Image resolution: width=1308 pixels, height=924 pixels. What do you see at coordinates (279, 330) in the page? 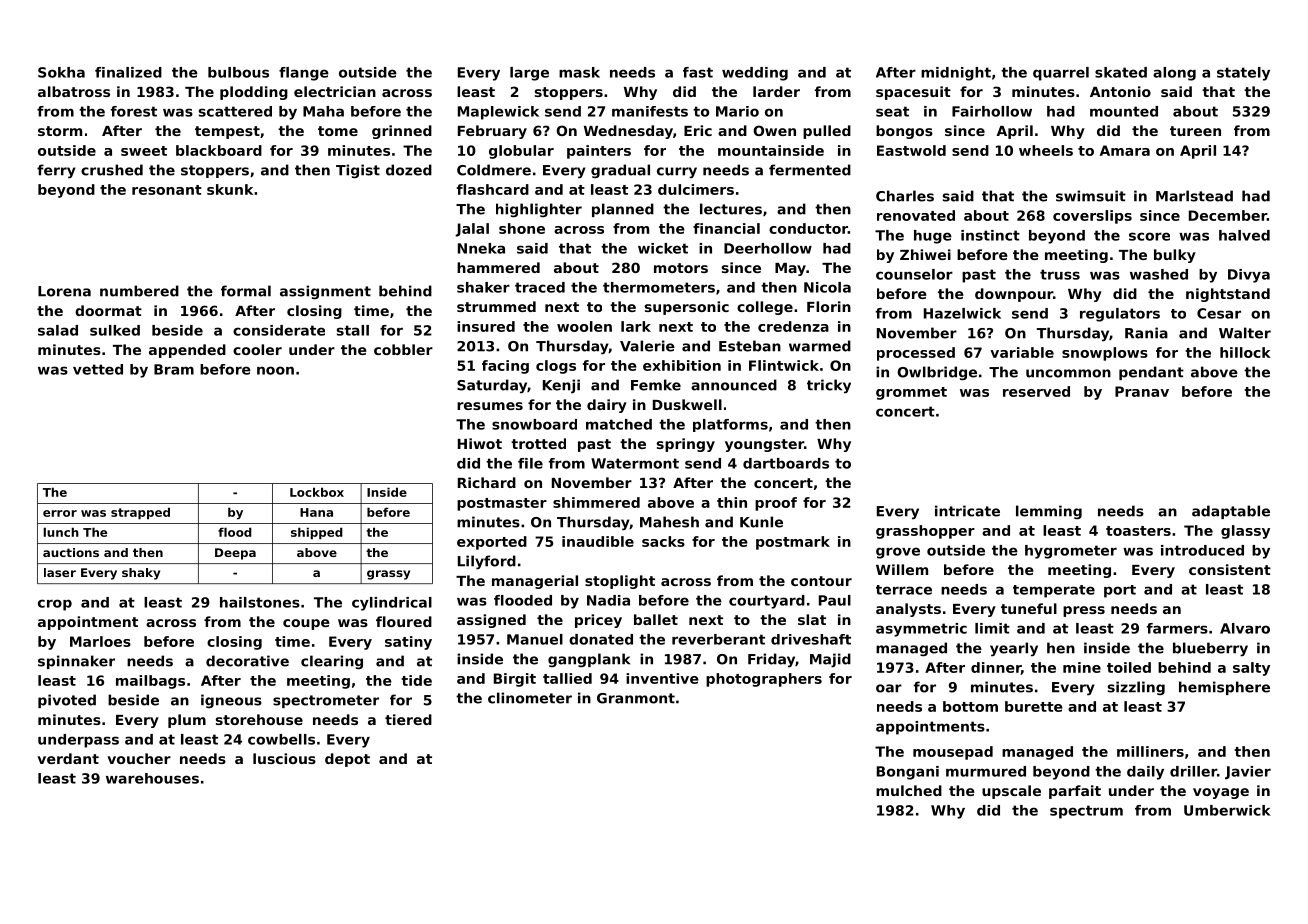
I see `considerate` at bounding box center [279, 330].
